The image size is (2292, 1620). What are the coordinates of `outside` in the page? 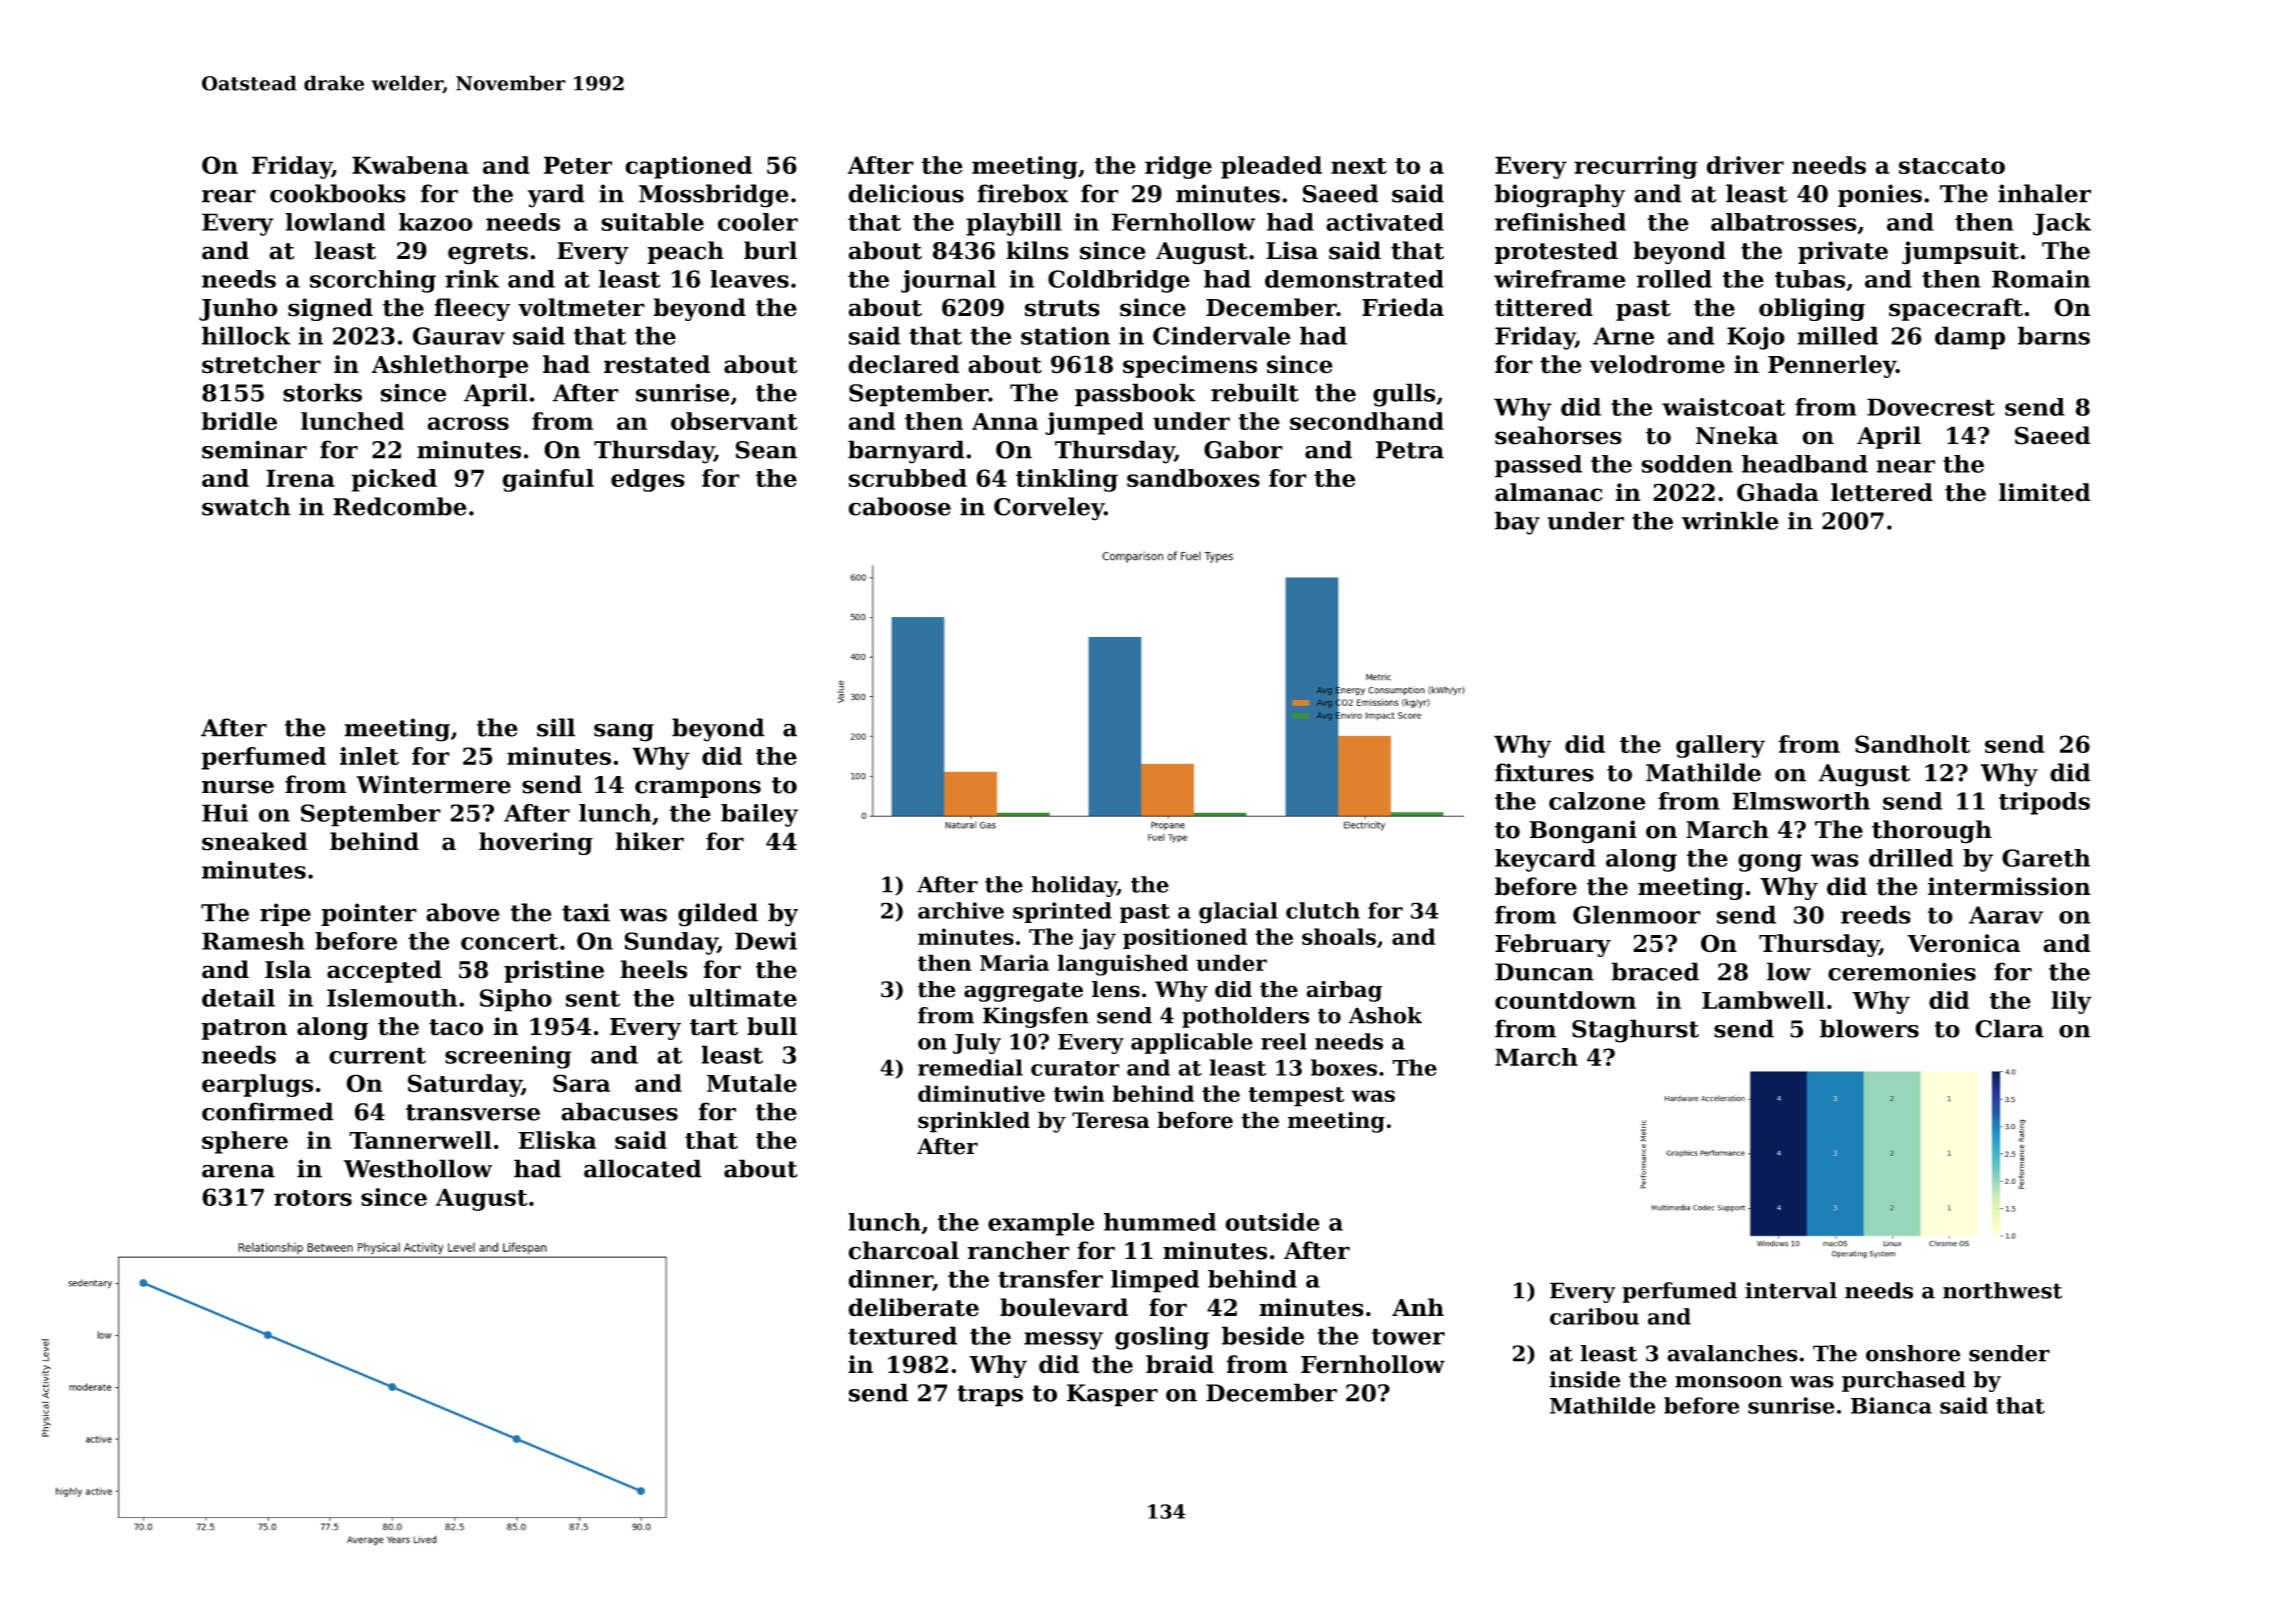 It's located at (1272, 1222).
